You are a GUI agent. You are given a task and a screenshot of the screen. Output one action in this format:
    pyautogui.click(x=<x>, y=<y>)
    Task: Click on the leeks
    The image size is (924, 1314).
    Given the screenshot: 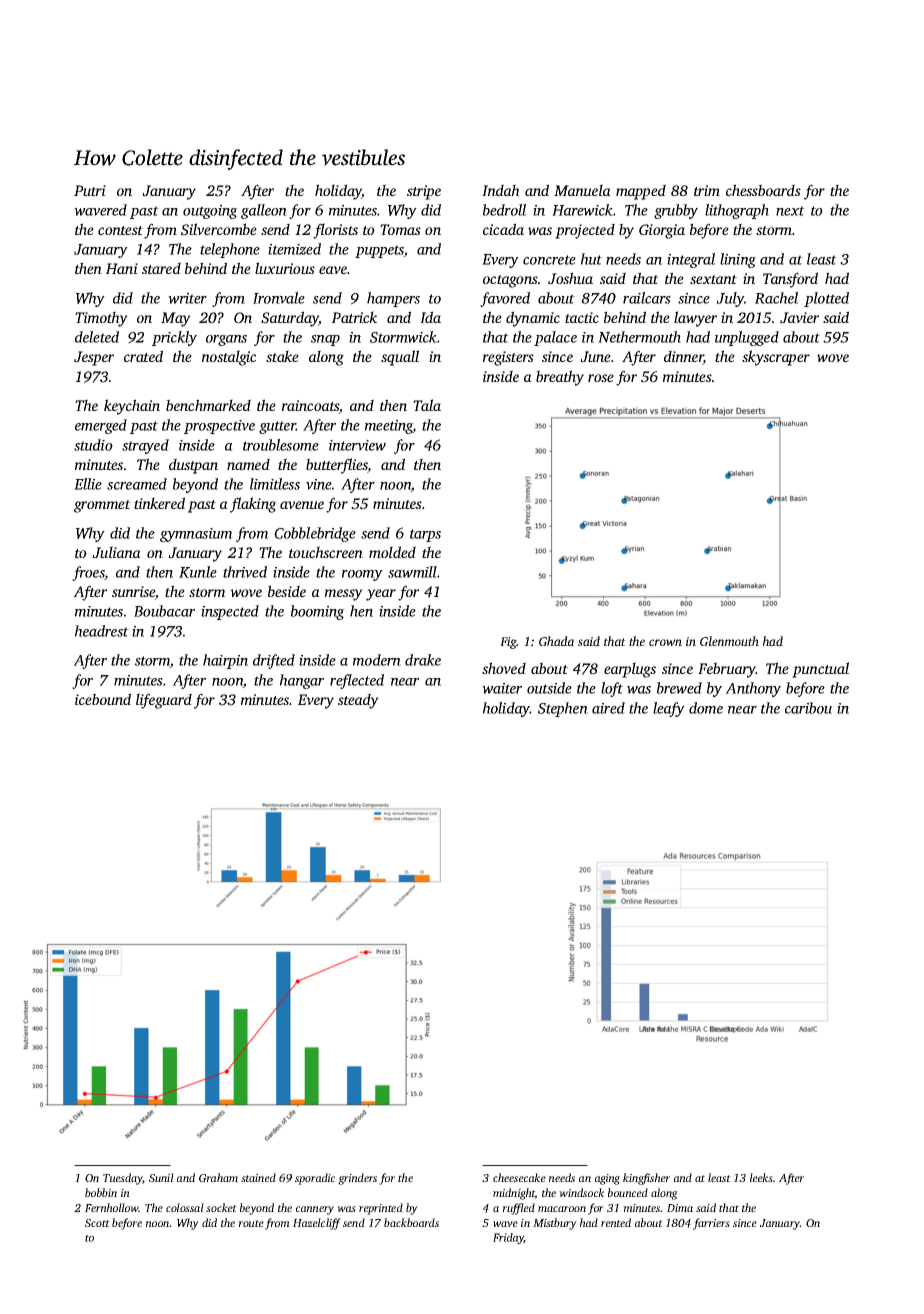 What is the action you would take?
    pyautogui.click(x=761, y=1177)
